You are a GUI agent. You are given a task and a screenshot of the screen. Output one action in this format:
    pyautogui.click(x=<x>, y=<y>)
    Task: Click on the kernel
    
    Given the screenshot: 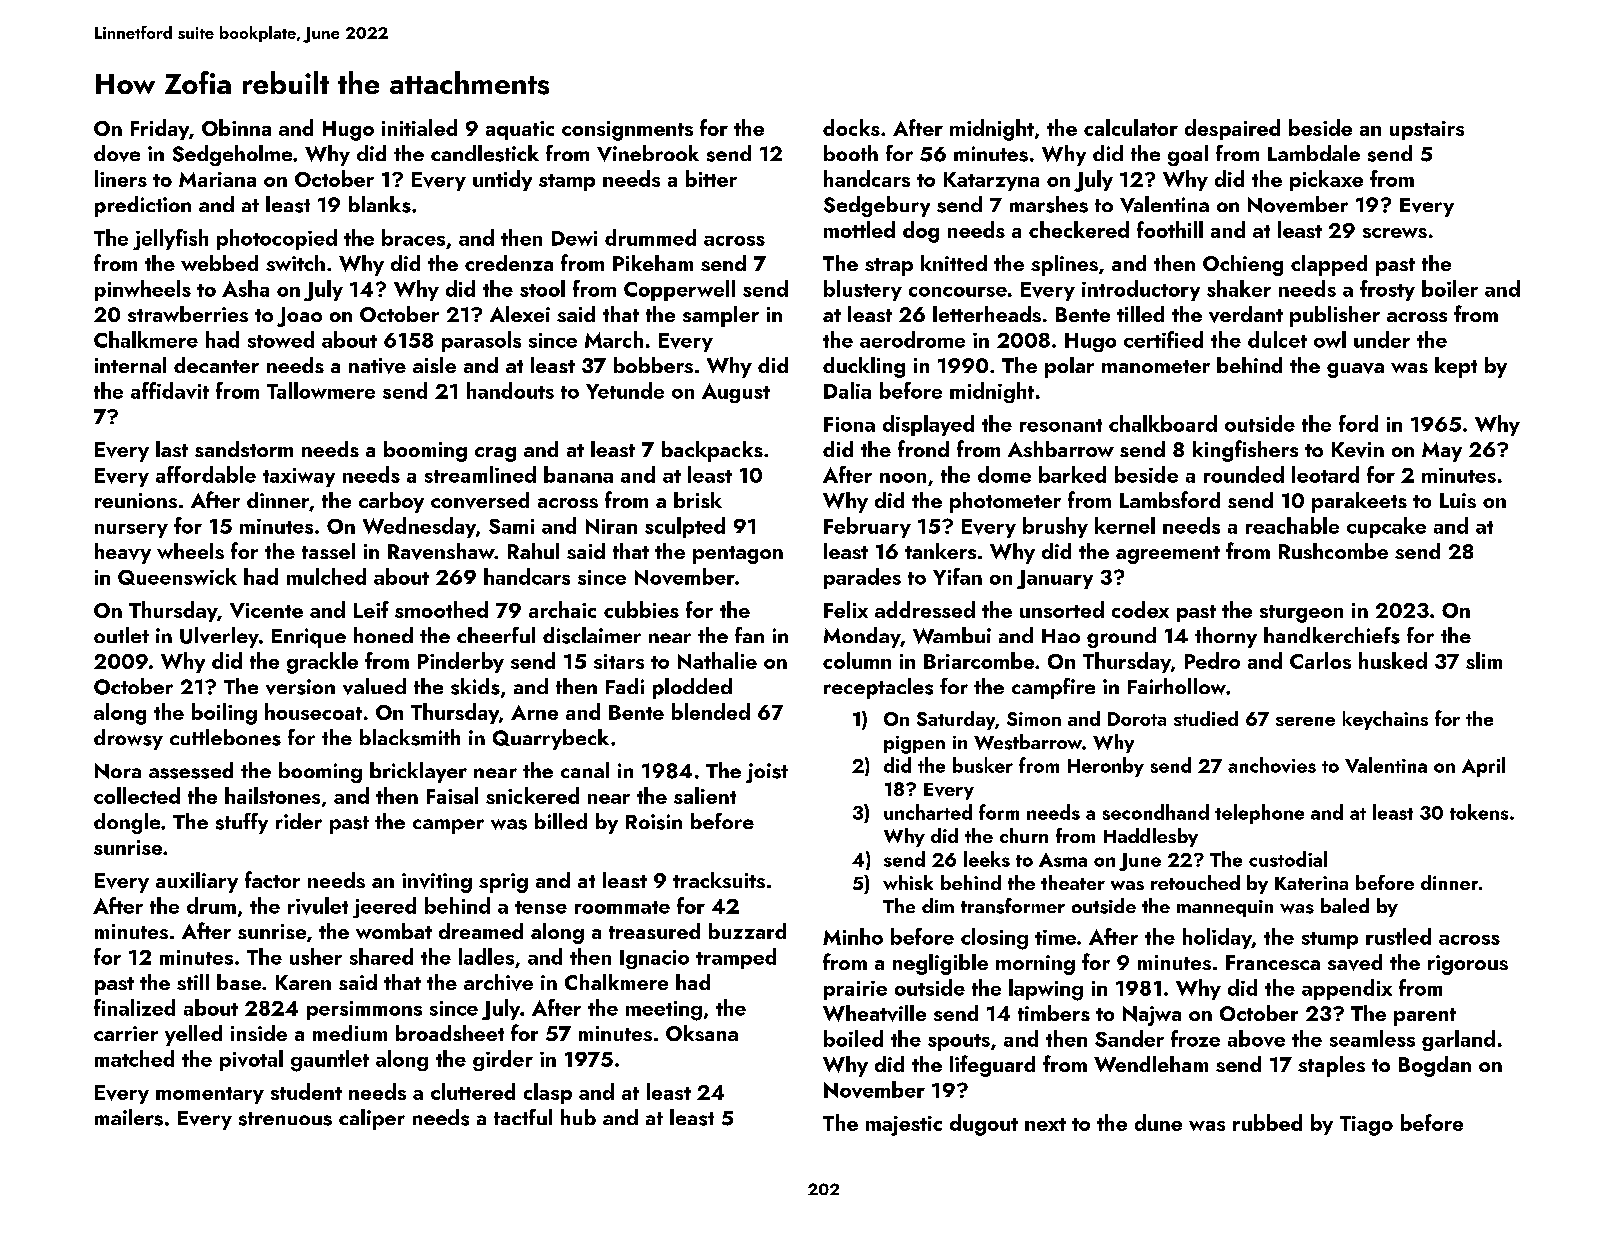 What is the action you would take?
    pyautogui.click(x=1125, y=525)
